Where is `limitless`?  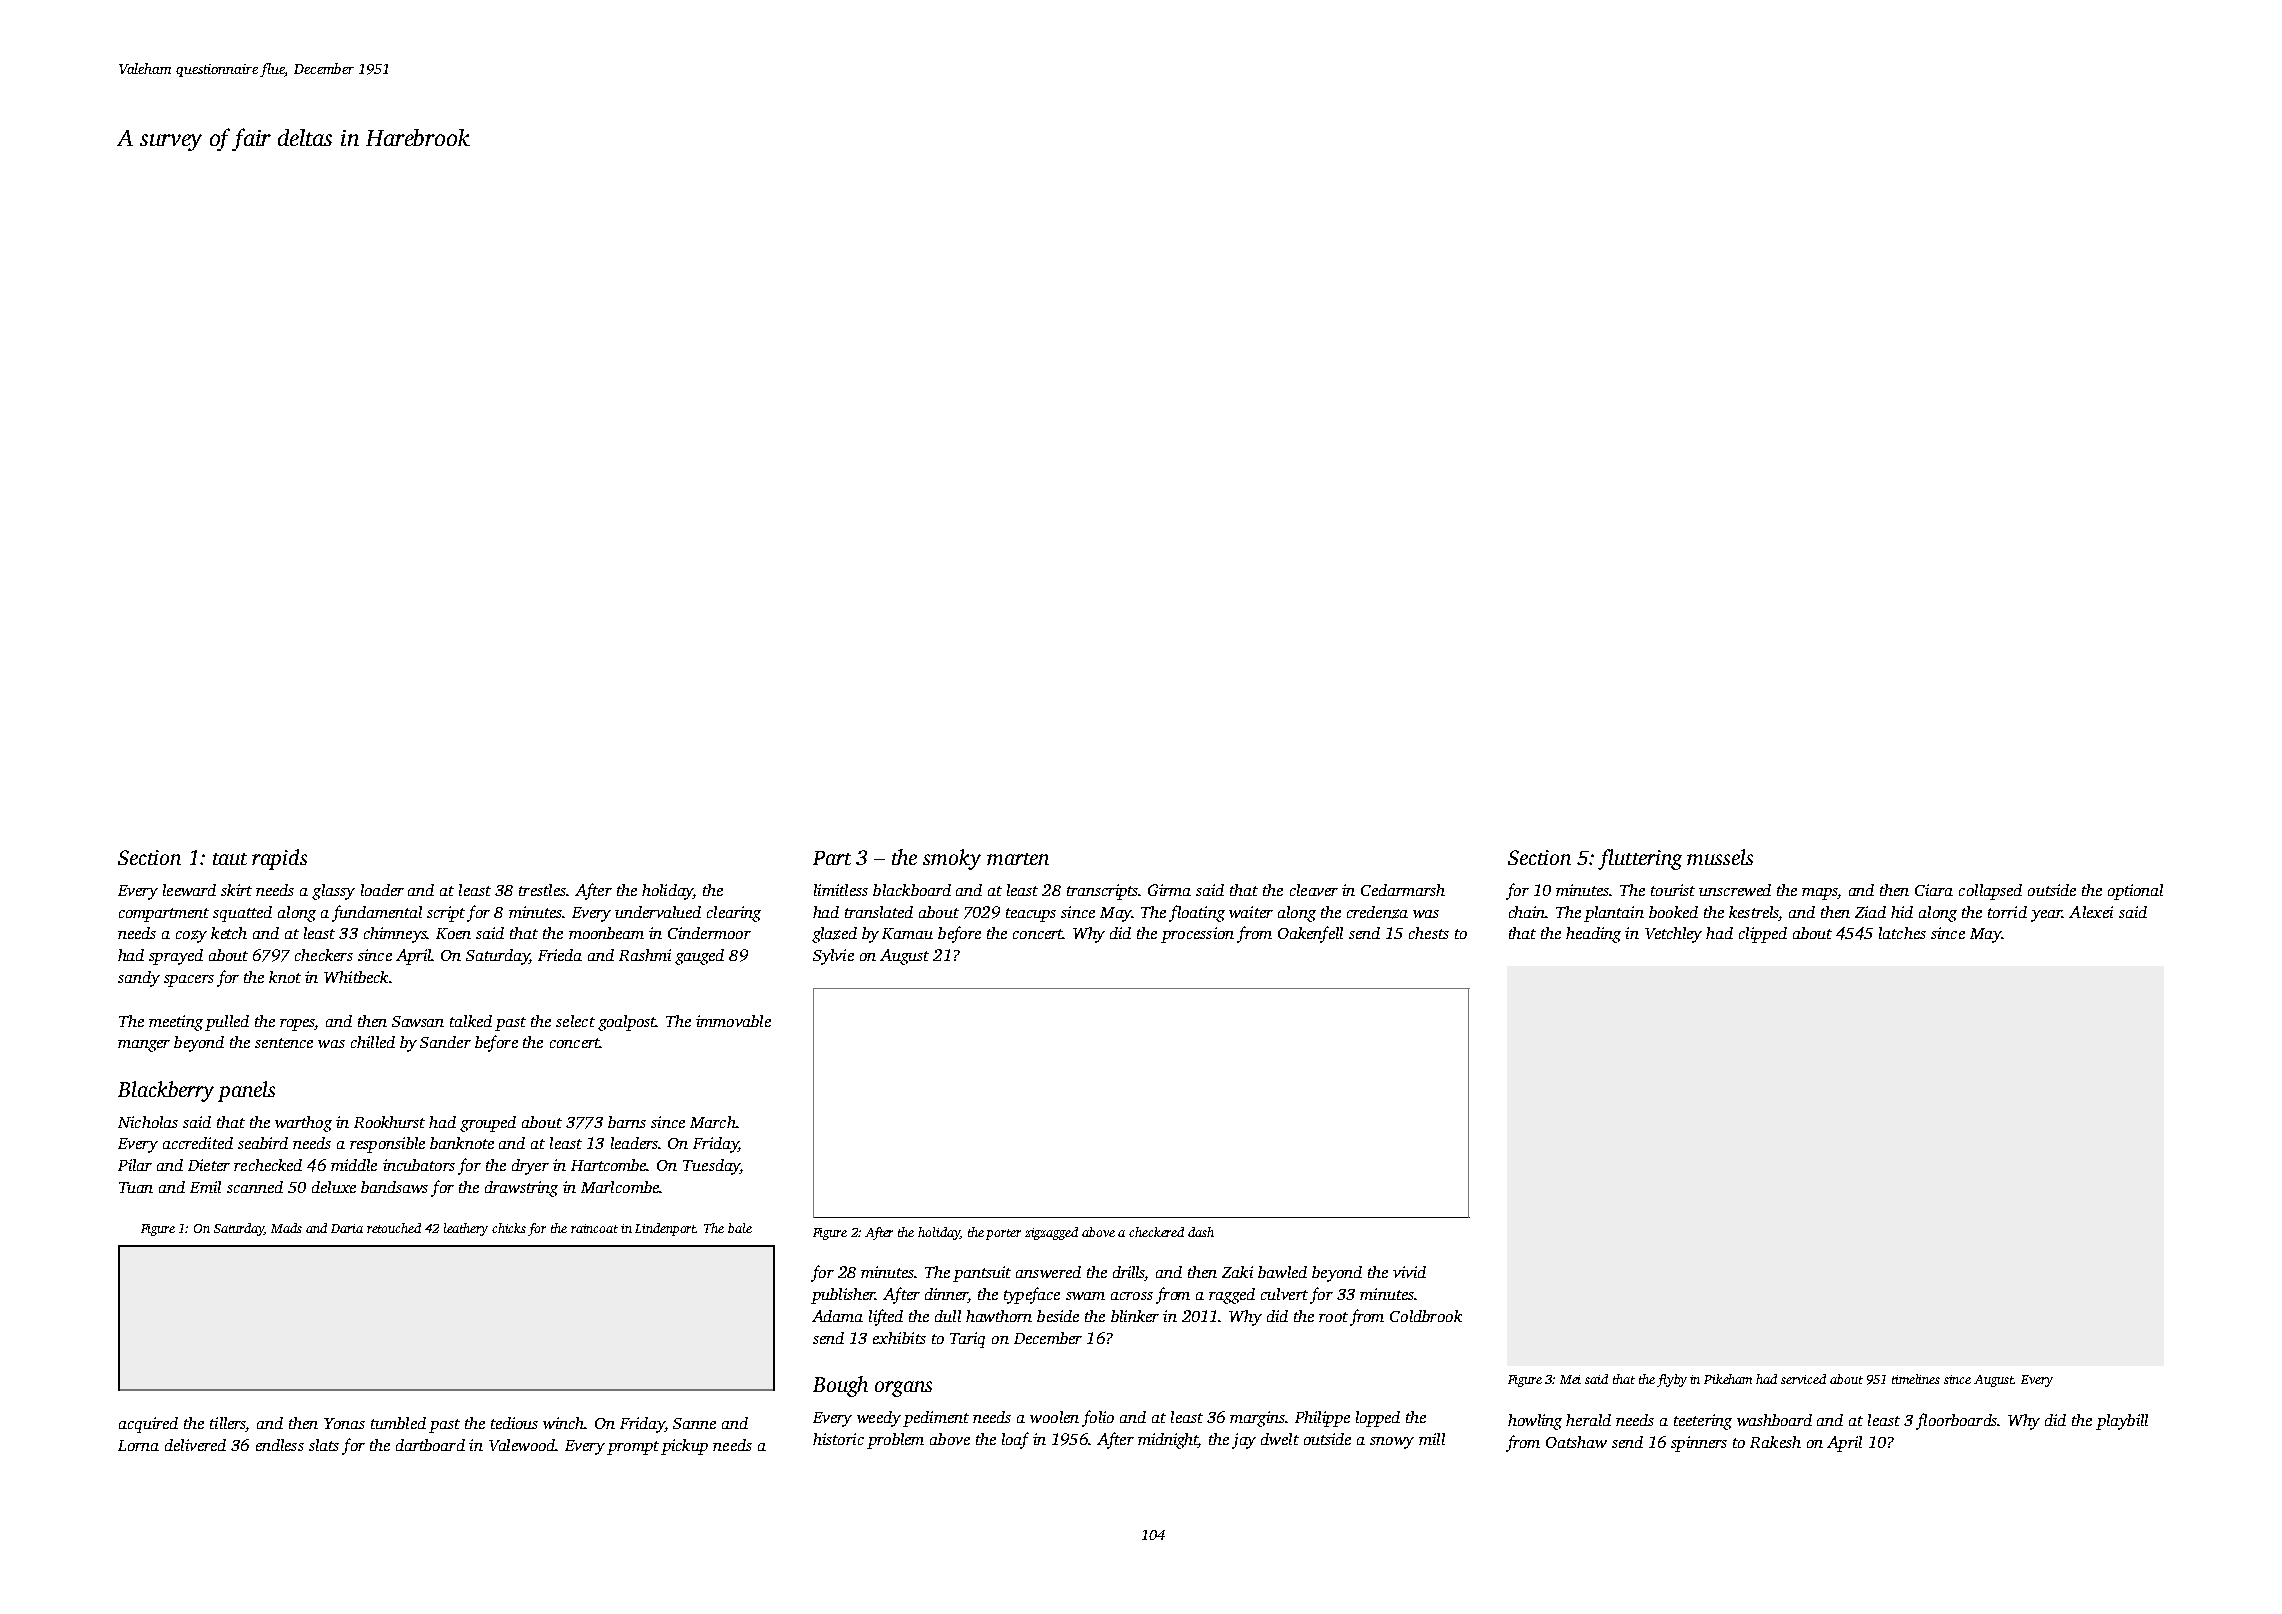
limitless is located at coordinates (841, 890).
